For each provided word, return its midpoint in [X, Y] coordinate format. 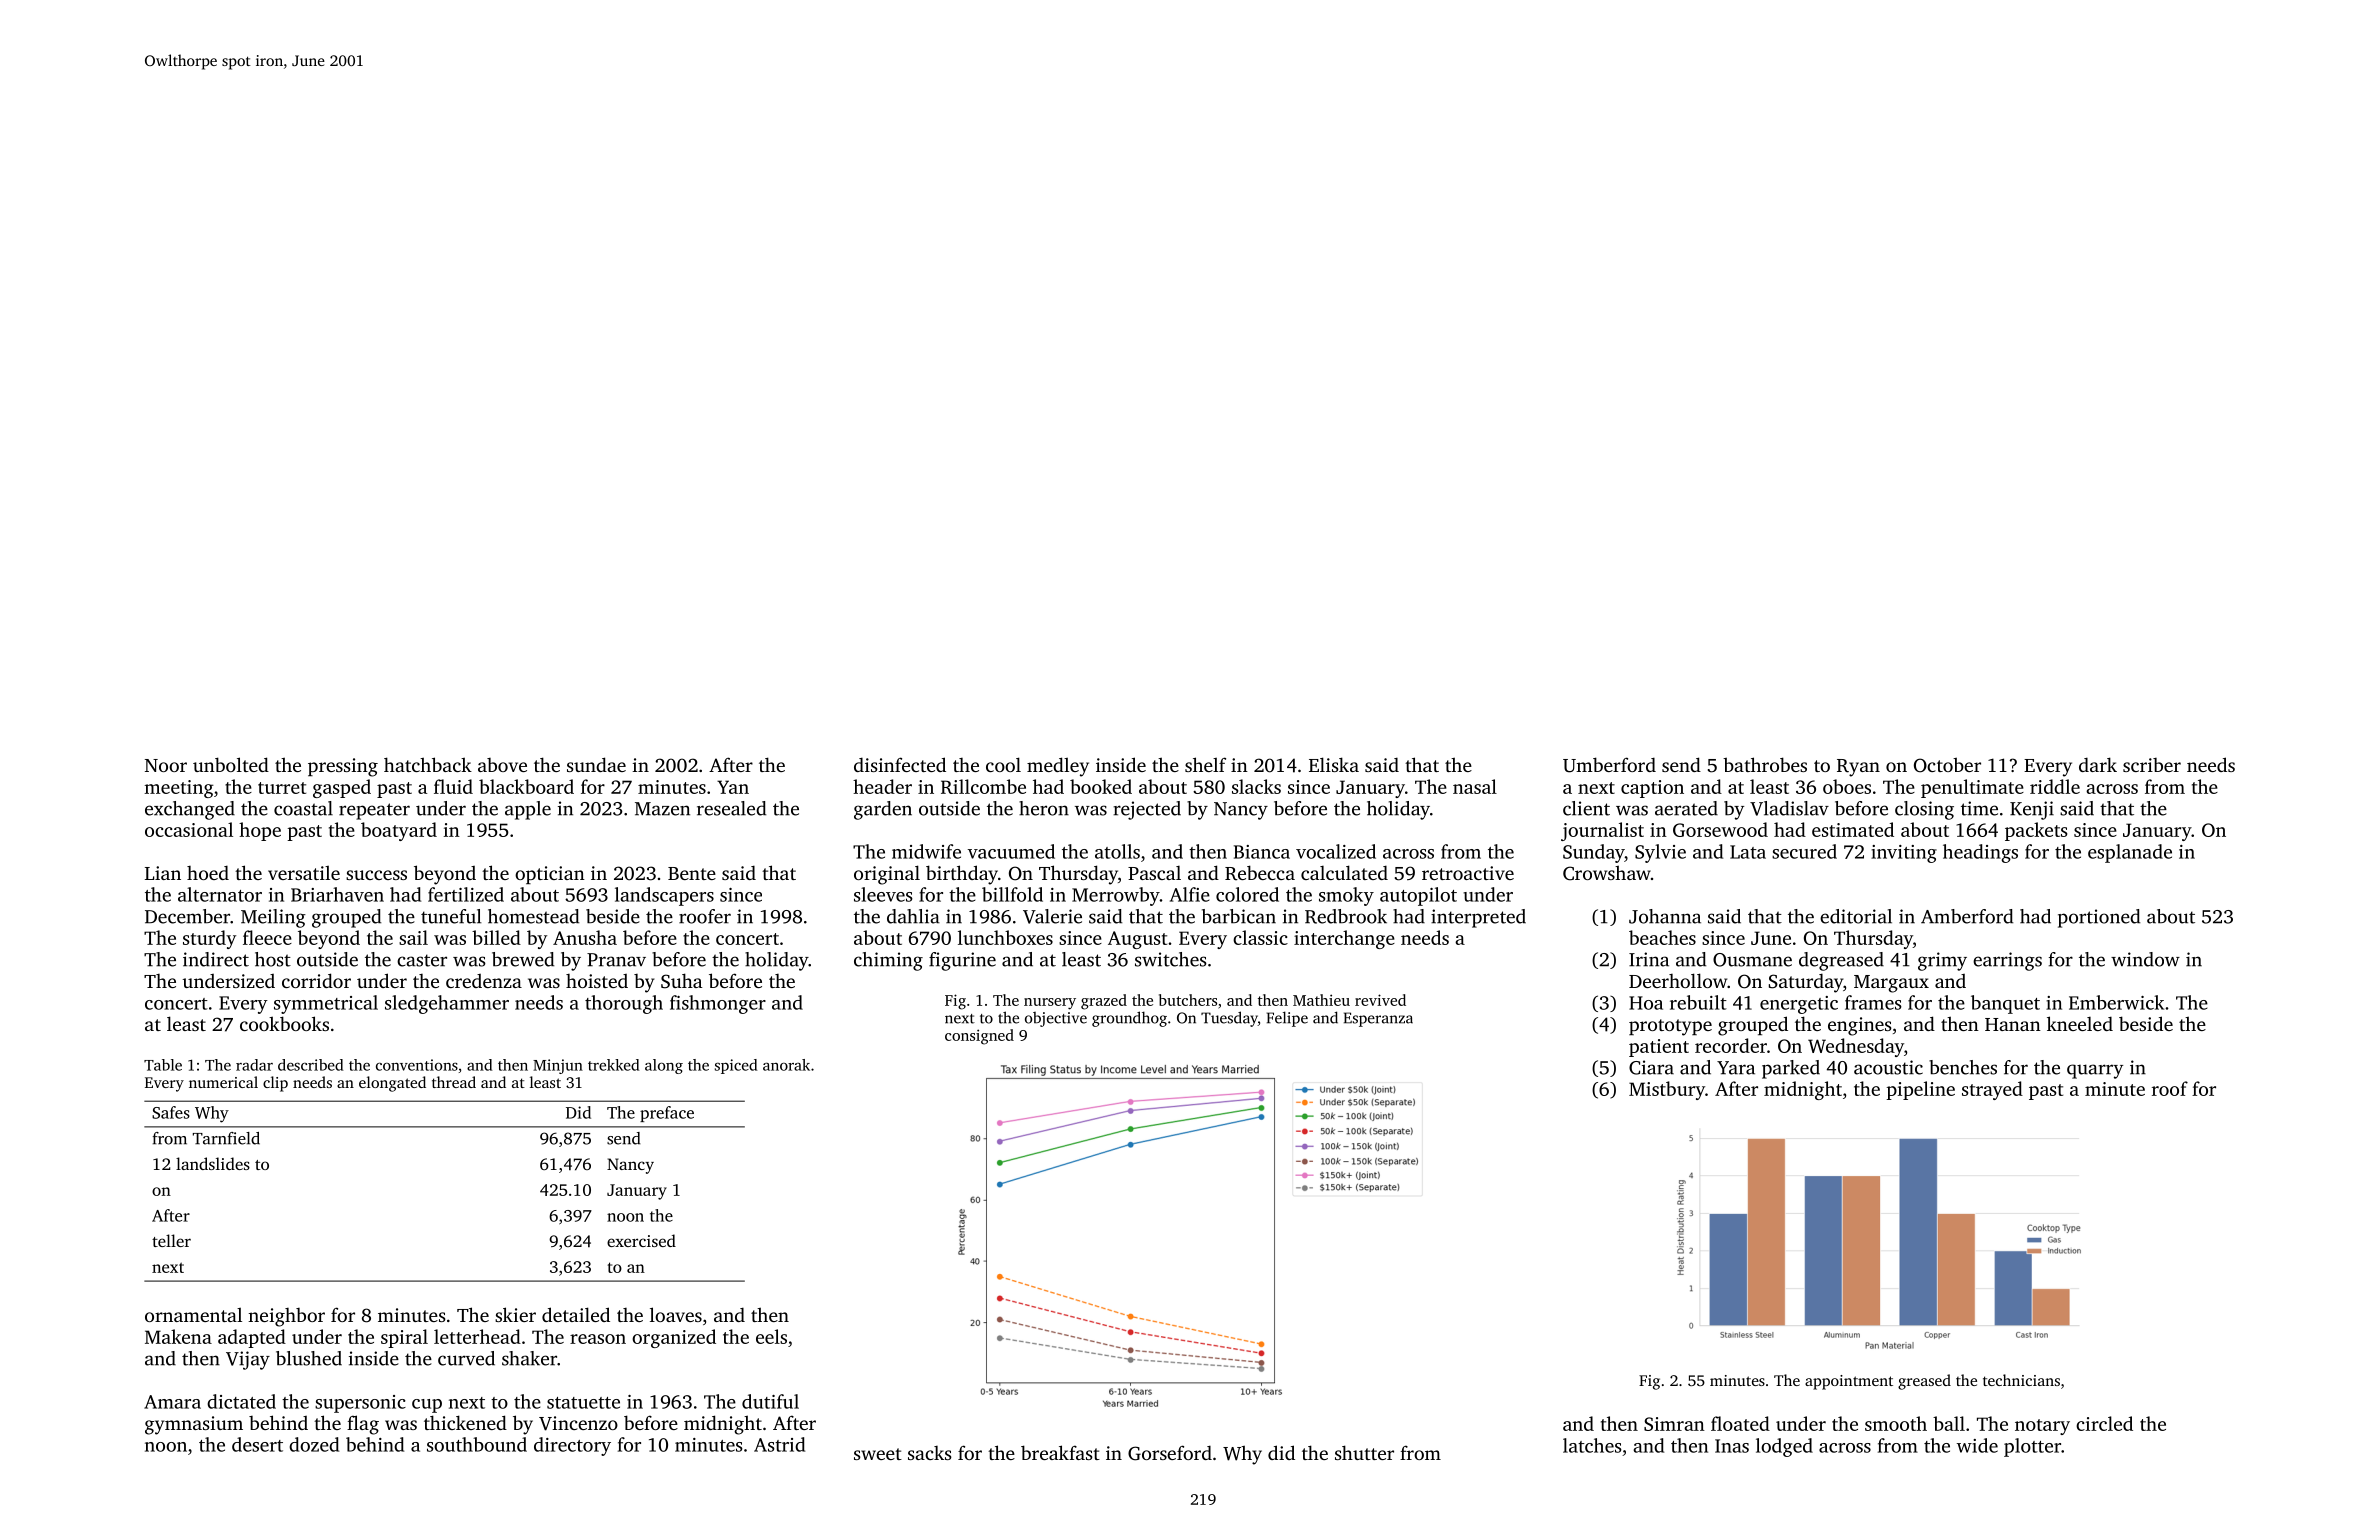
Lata [1748, 852]
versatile [304, 872]
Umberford [1609, 765]
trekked [613, 1065]
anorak [786, 1065]
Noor [166, 765]
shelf [1205, 764]
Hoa [1646, 1003]
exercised [641, 1240]
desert [257, 1444]
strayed [1992, 1090]
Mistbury [1667, 1090]
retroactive [1468, 873]
